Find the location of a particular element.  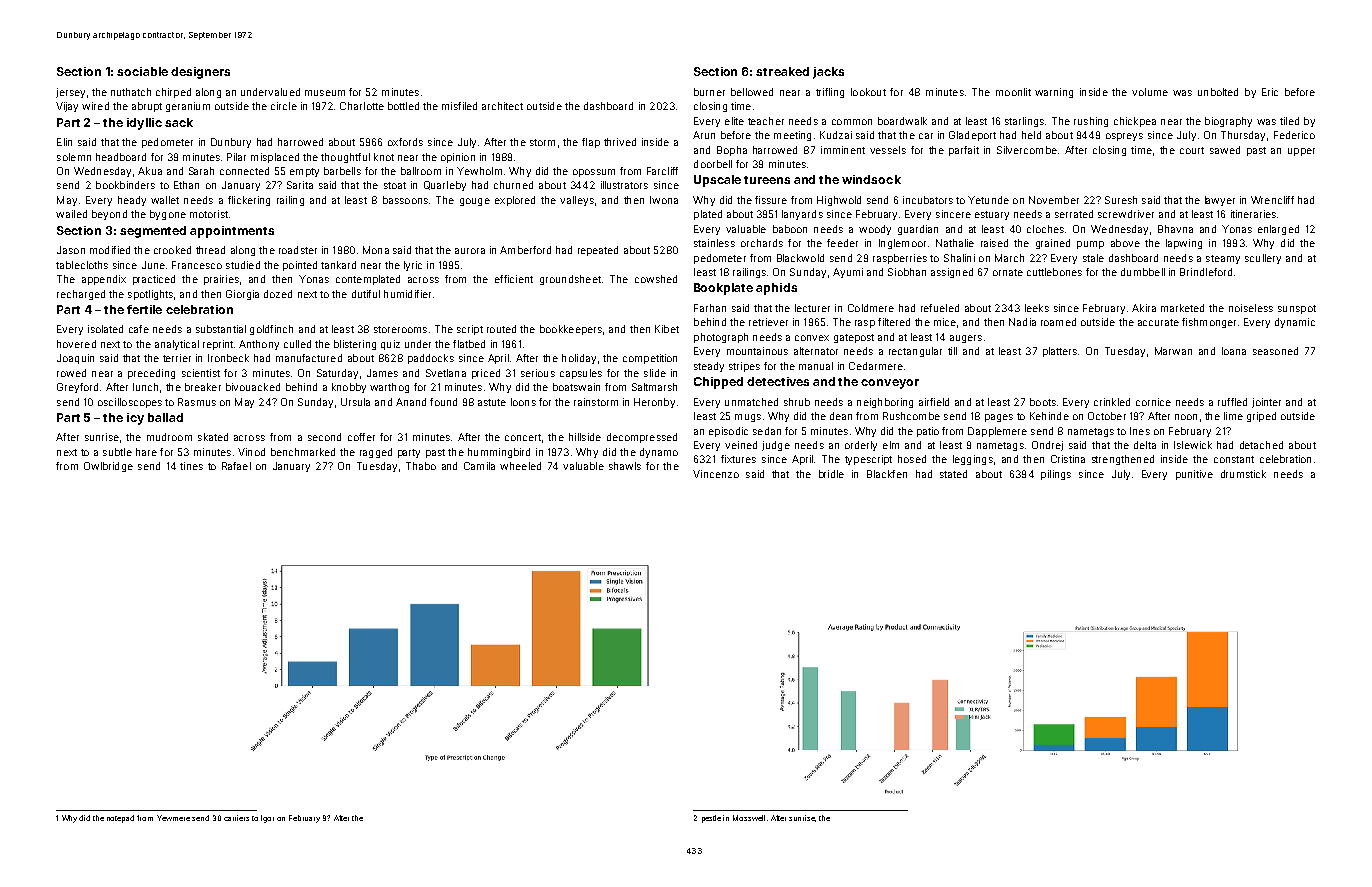

Rafael is located at coordinates (236, 466).
